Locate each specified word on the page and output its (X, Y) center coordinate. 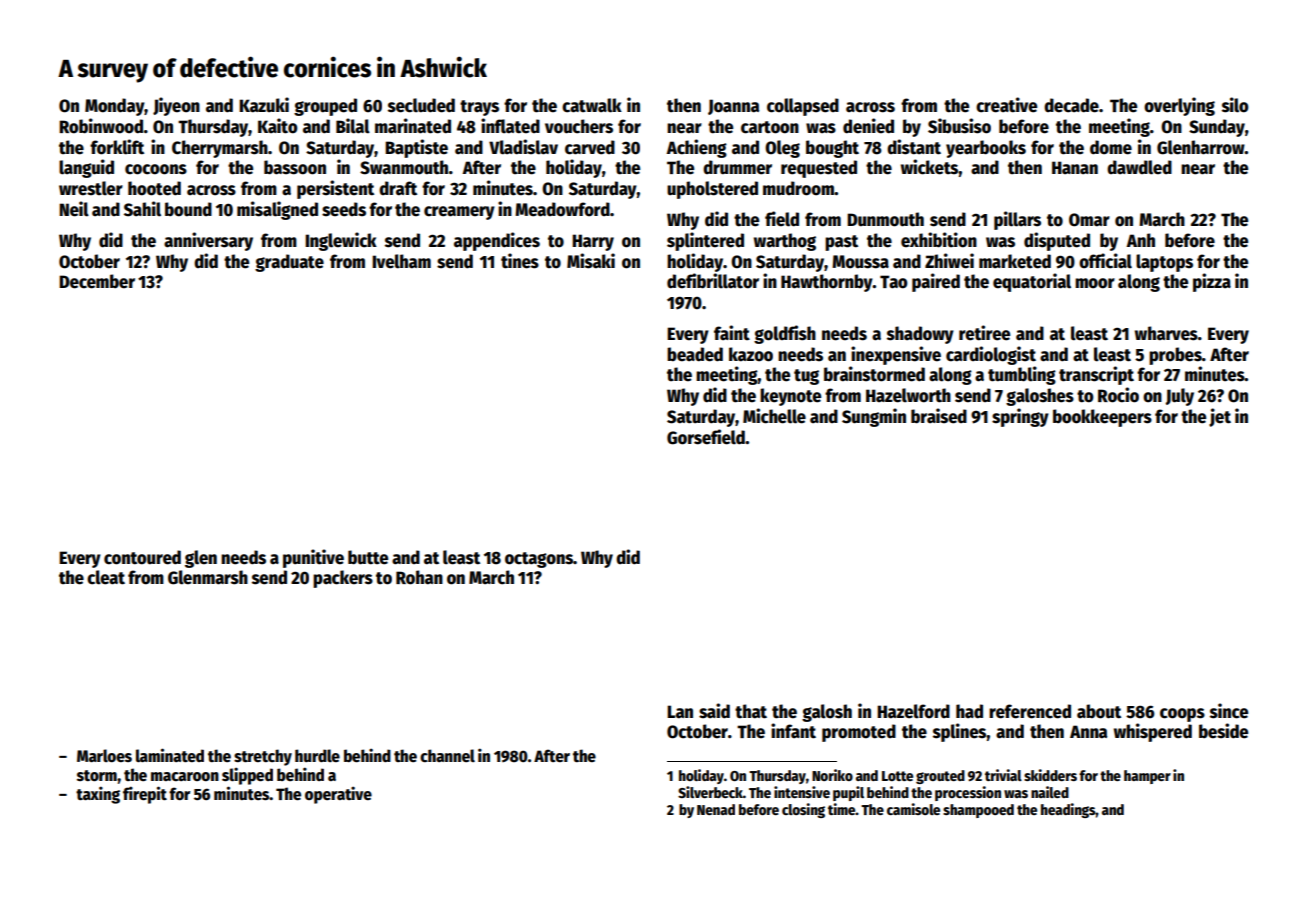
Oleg (782, 149)
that (751, 711)
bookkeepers (1102, 418)
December (97, 281)
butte (368, 557)
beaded (695, 354)
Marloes (104, 755)
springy (1020, 417)
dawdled (1139, 167)
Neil (74, 209)
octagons (539, 560)
